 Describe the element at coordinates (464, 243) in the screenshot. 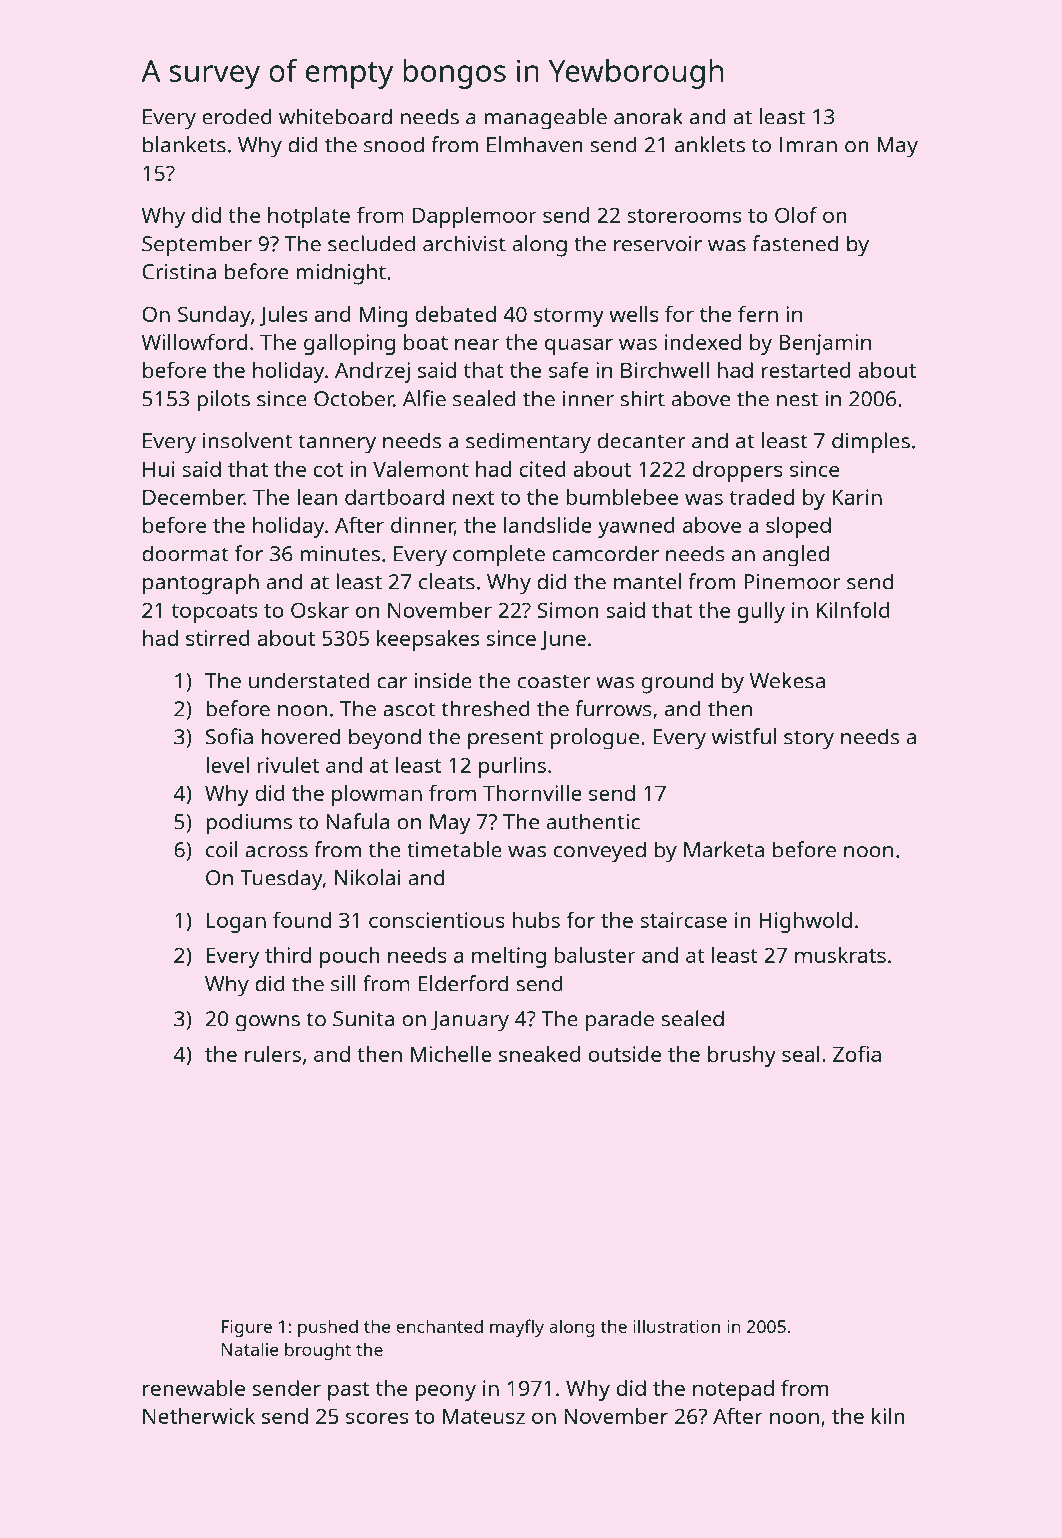

I see `archivist` at that location.
